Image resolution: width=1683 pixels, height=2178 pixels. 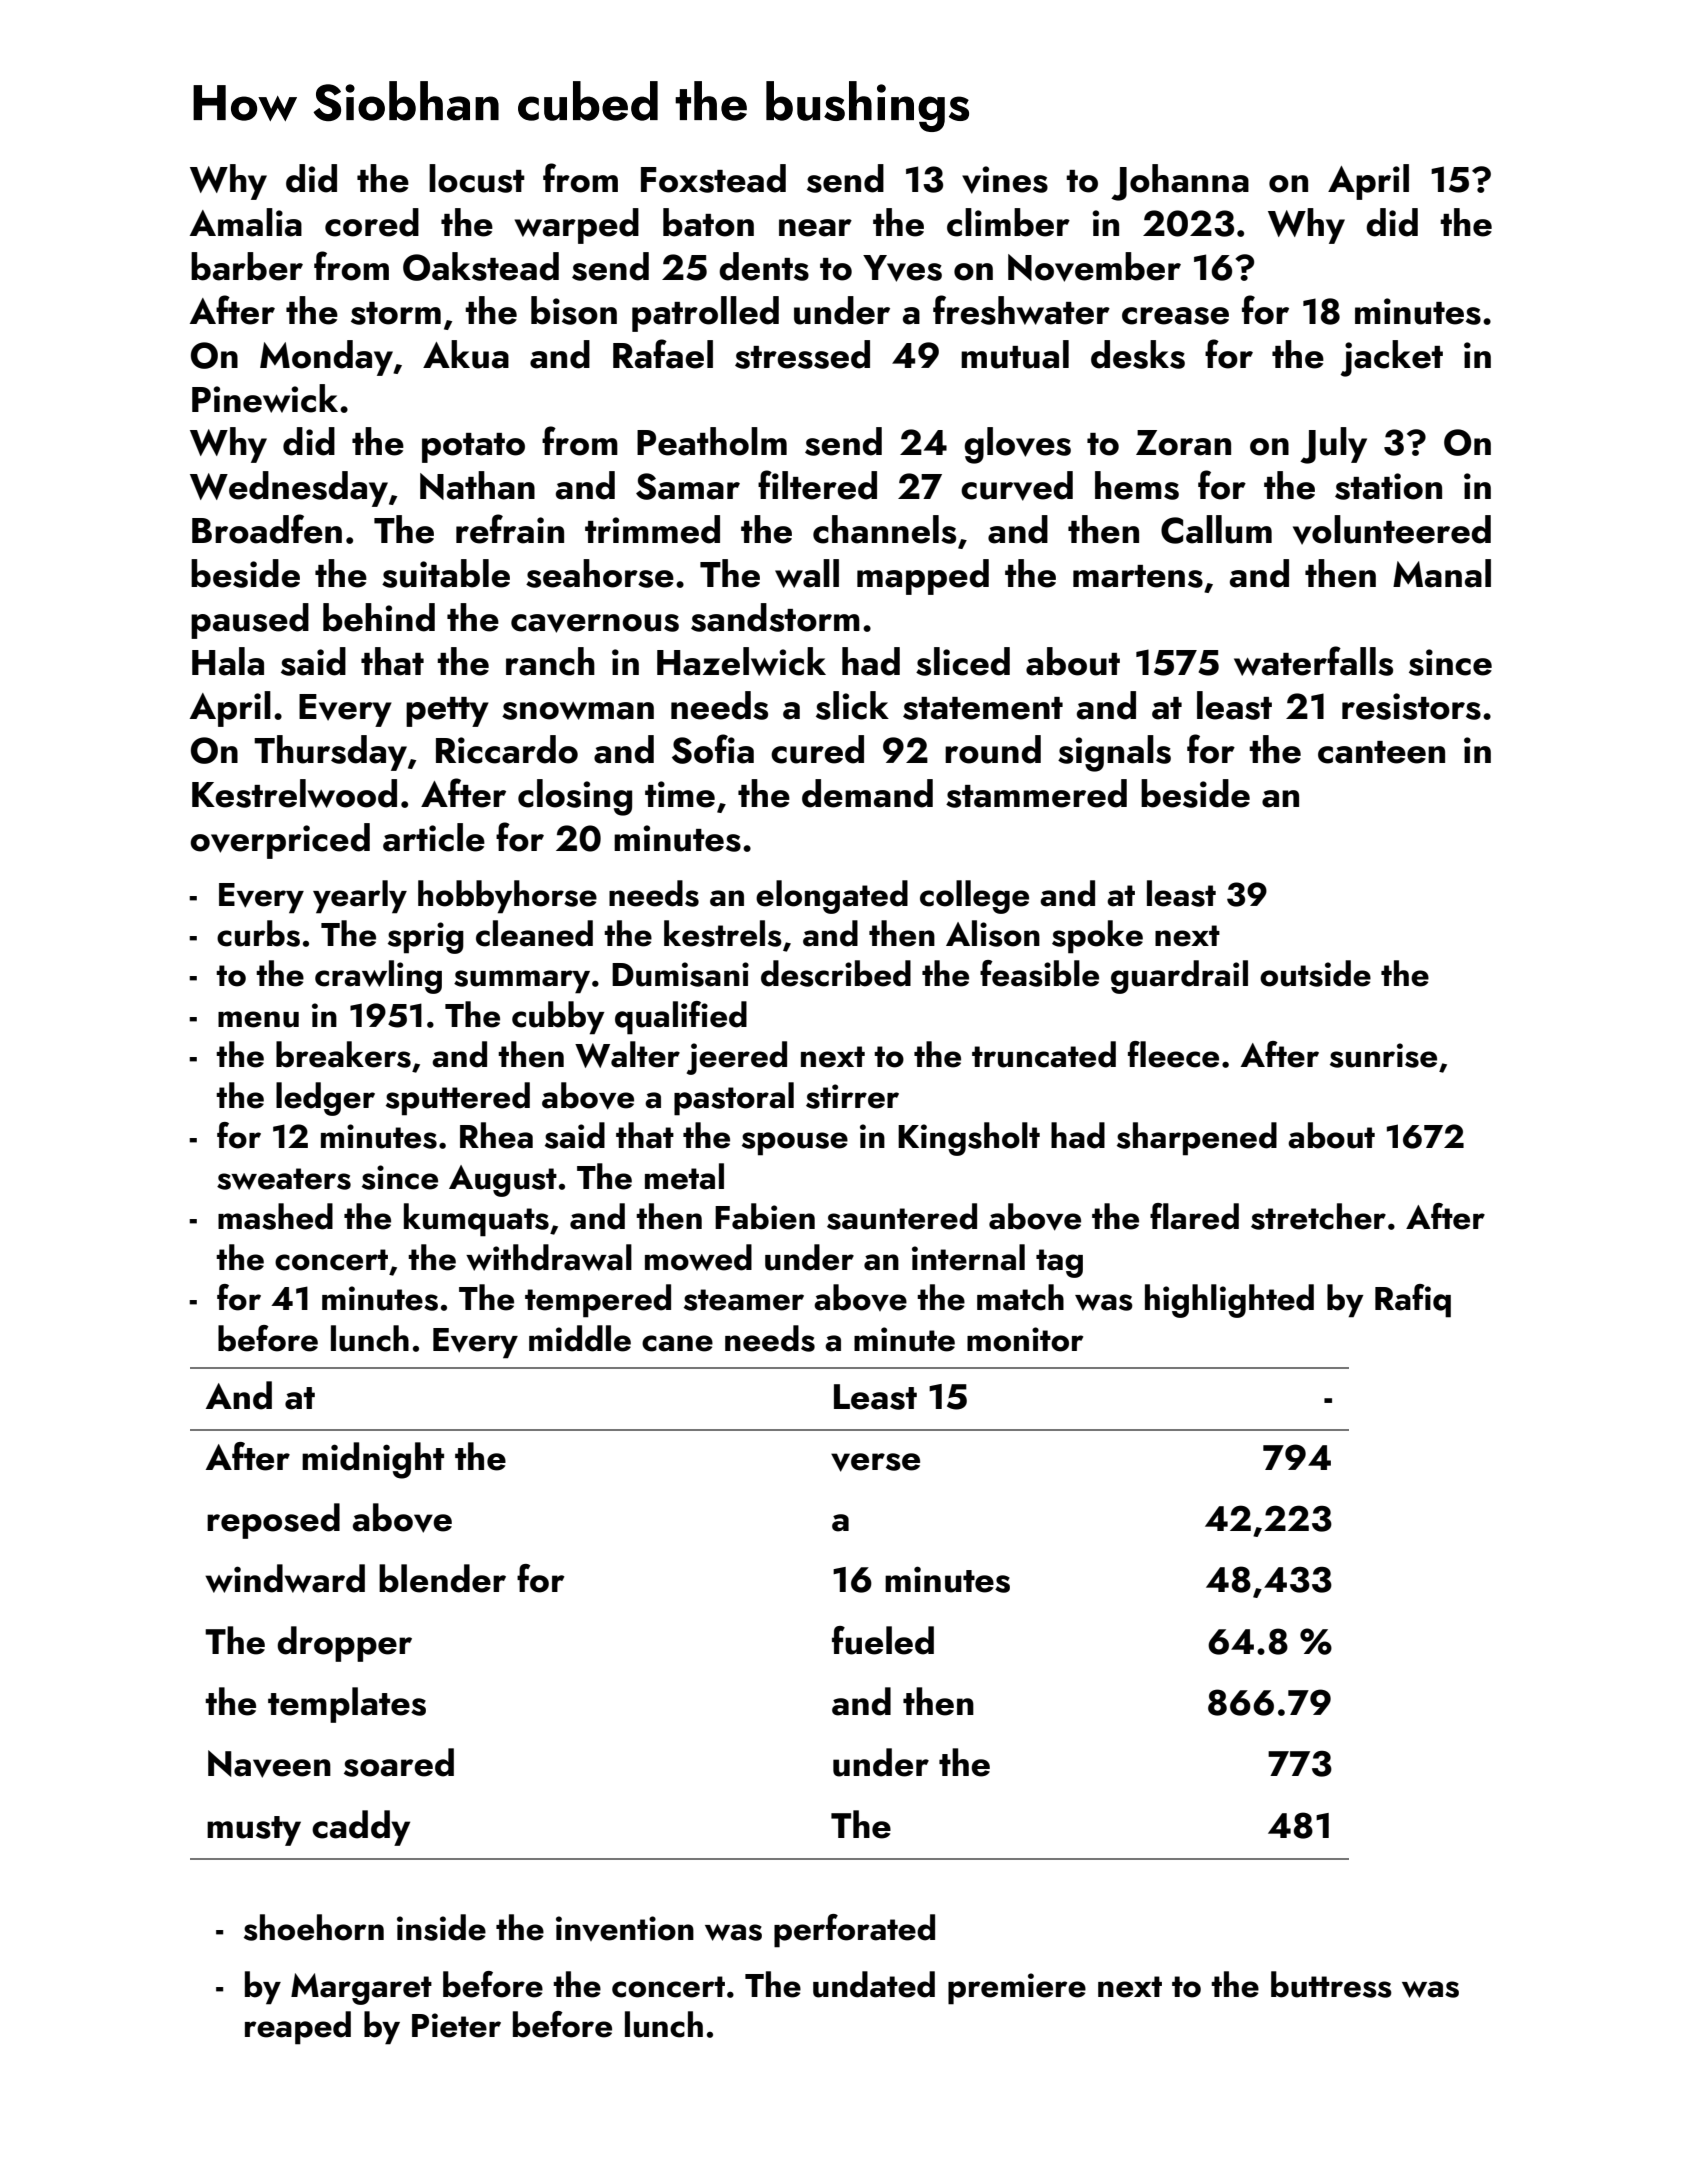 What do you see at coordinates (1036, 793) in the screenshot?
I see `stammered` at bounding box center [1036, 793].
